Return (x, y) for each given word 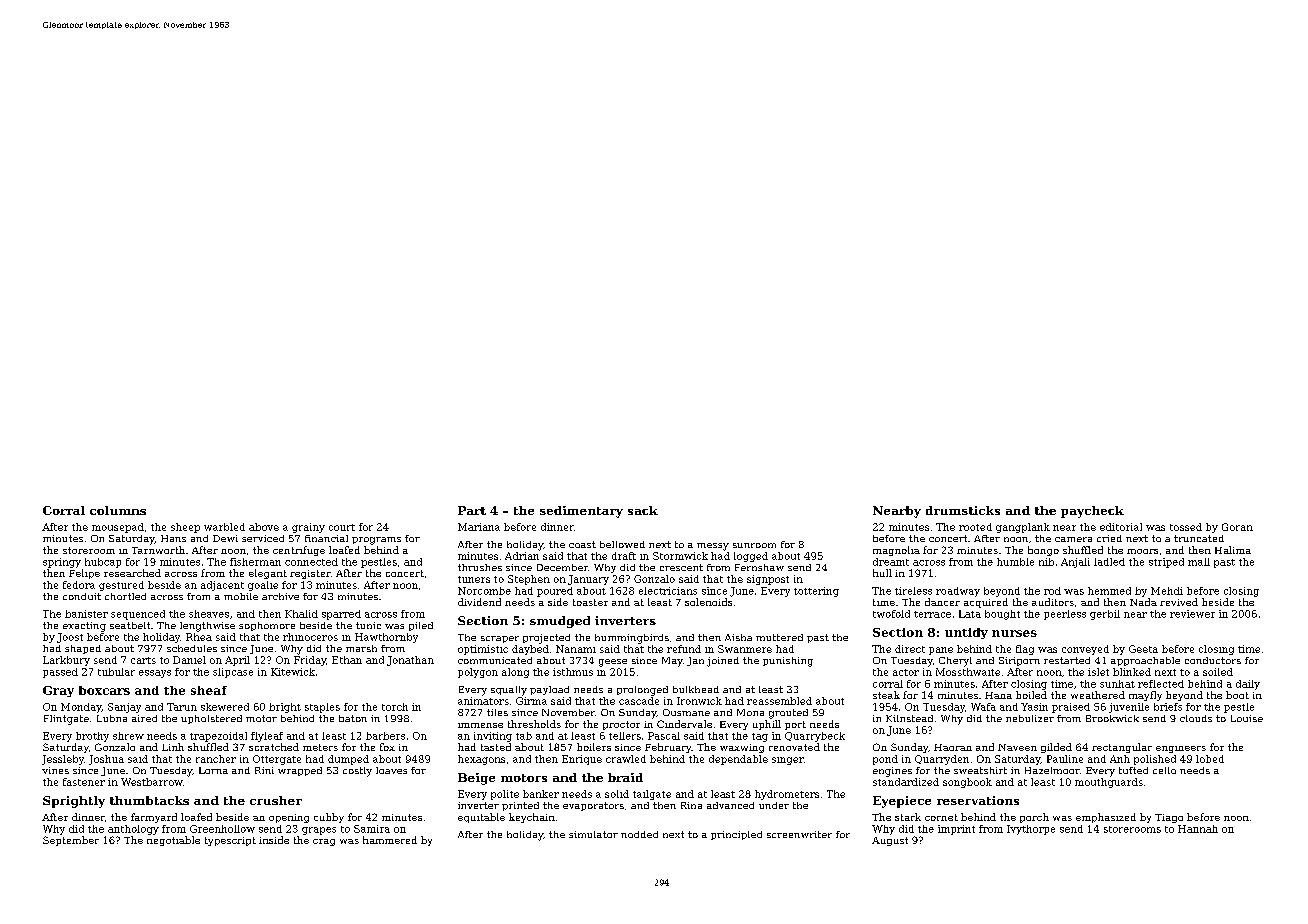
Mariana (479, 527)
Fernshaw (759, 567)
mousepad (118, 528)
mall (1199, 562)
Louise (1247, 718)
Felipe (84, 574)
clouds (1196, 718)
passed (60, 673)
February (668, 748)
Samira (372, 829)
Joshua (106, 760)
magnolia (896, 551)
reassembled (779, 701)
